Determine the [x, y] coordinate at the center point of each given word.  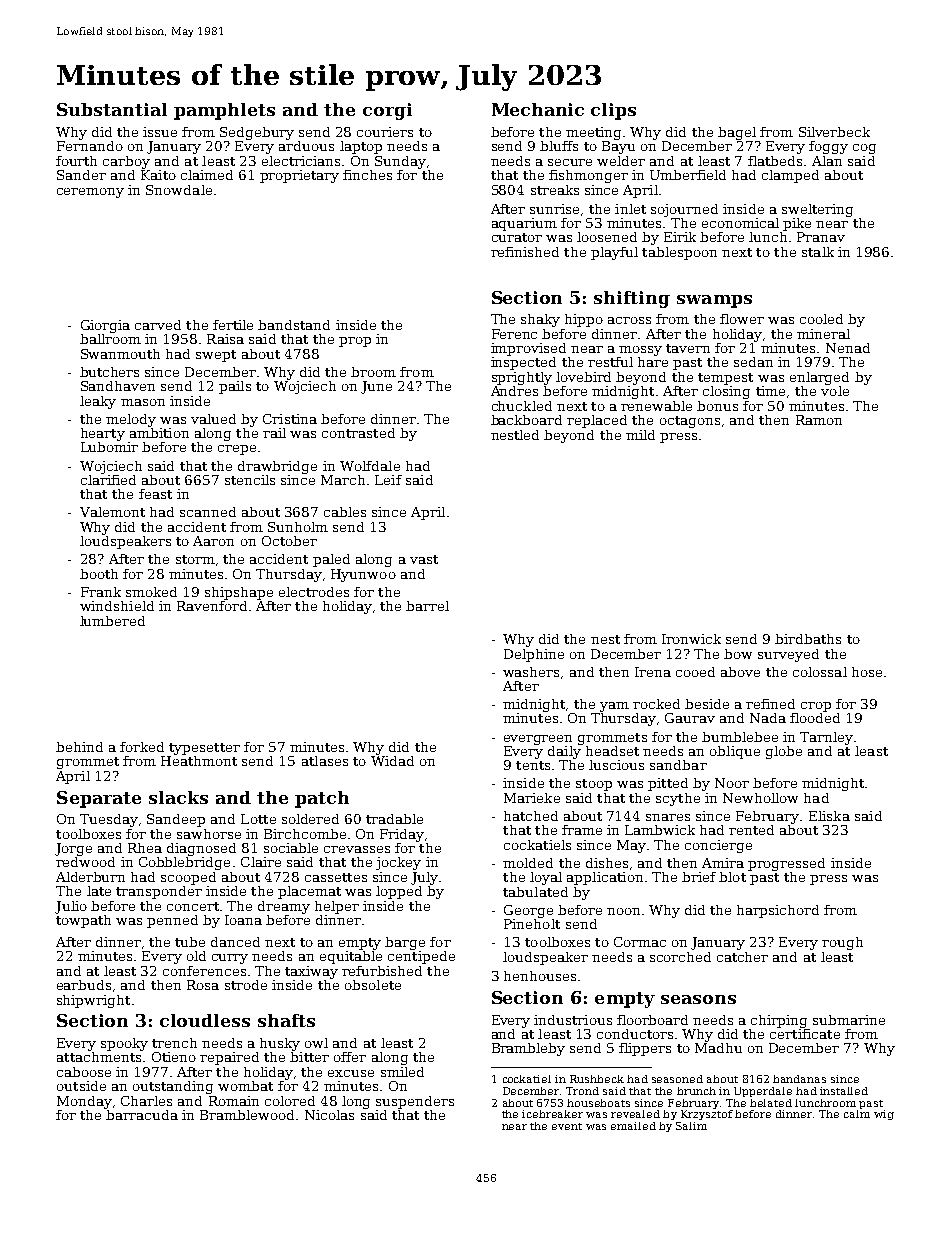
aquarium [524, 224]
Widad [392, 761]
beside [707, 704]
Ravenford [212, 606]
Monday [84, 1102]
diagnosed [201, 849]
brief [699, 877]
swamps [714, 301]
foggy [828, 147]
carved [158, 325]
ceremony [90, 193]
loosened [607, 237]
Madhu [718, 1048]
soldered [310, 819]
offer [350, 1057]
